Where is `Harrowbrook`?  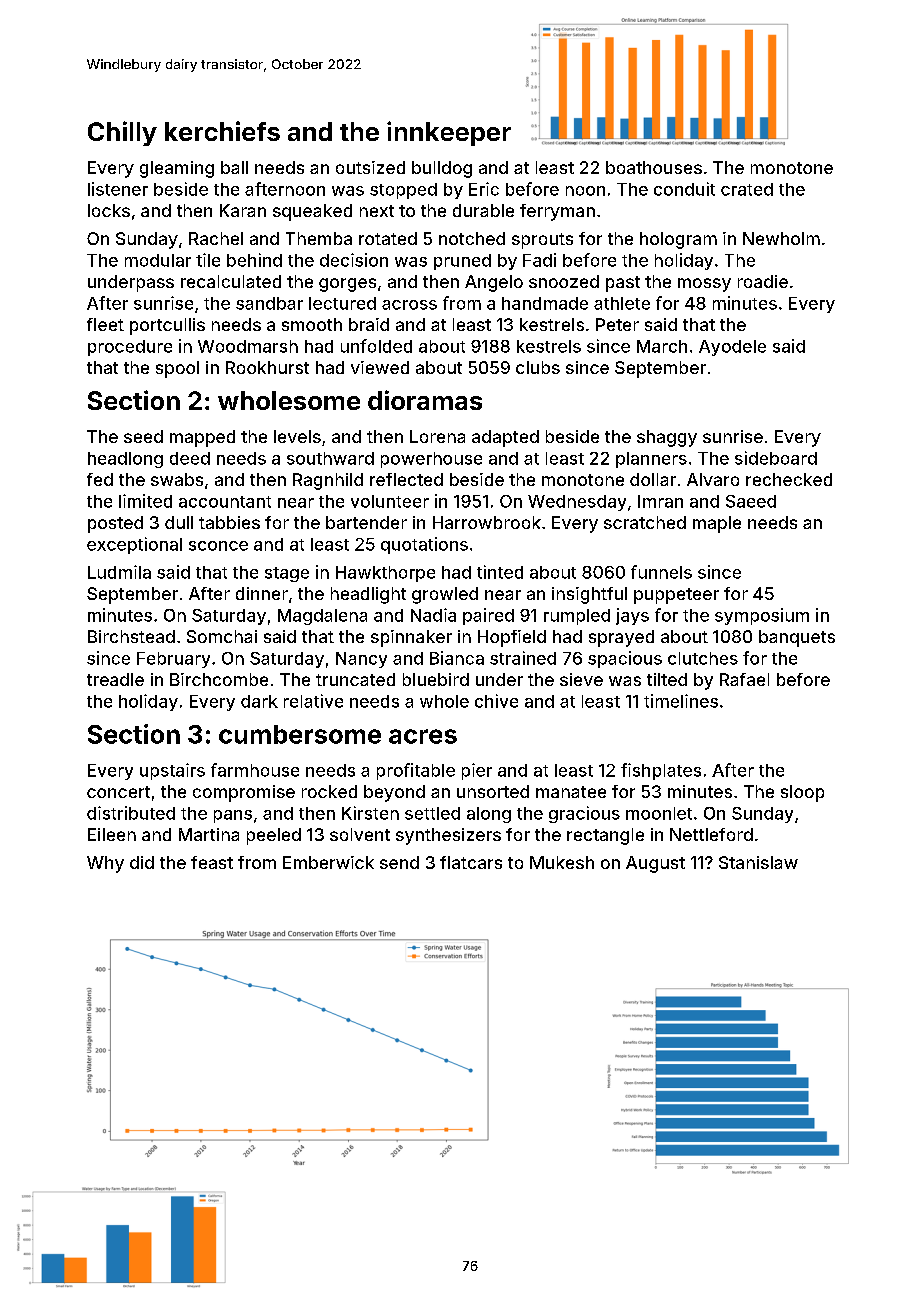
Harrowbrook is located at coordinates (487, 522).
